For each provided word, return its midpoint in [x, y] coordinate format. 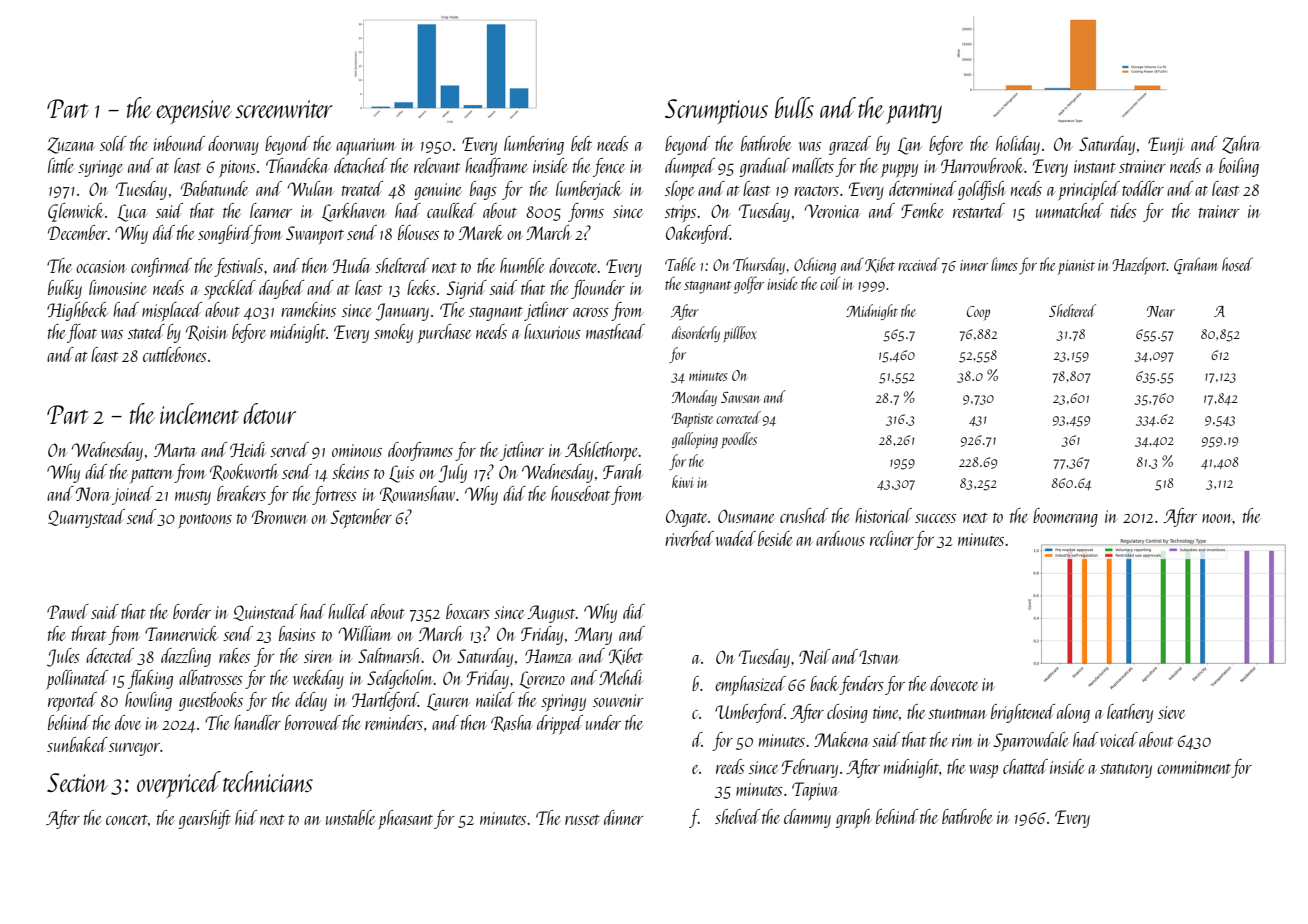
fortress [334, 495]
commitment [1194, 767]
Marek [481, 232]
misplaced [172, 311]
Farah [623, 471]
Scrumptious [716, 111]
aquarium [366, 147]
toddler [1143, 188]
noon [1217, 518]
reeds [730, 766]
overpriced [179, 784]
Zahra [1241, 145]
